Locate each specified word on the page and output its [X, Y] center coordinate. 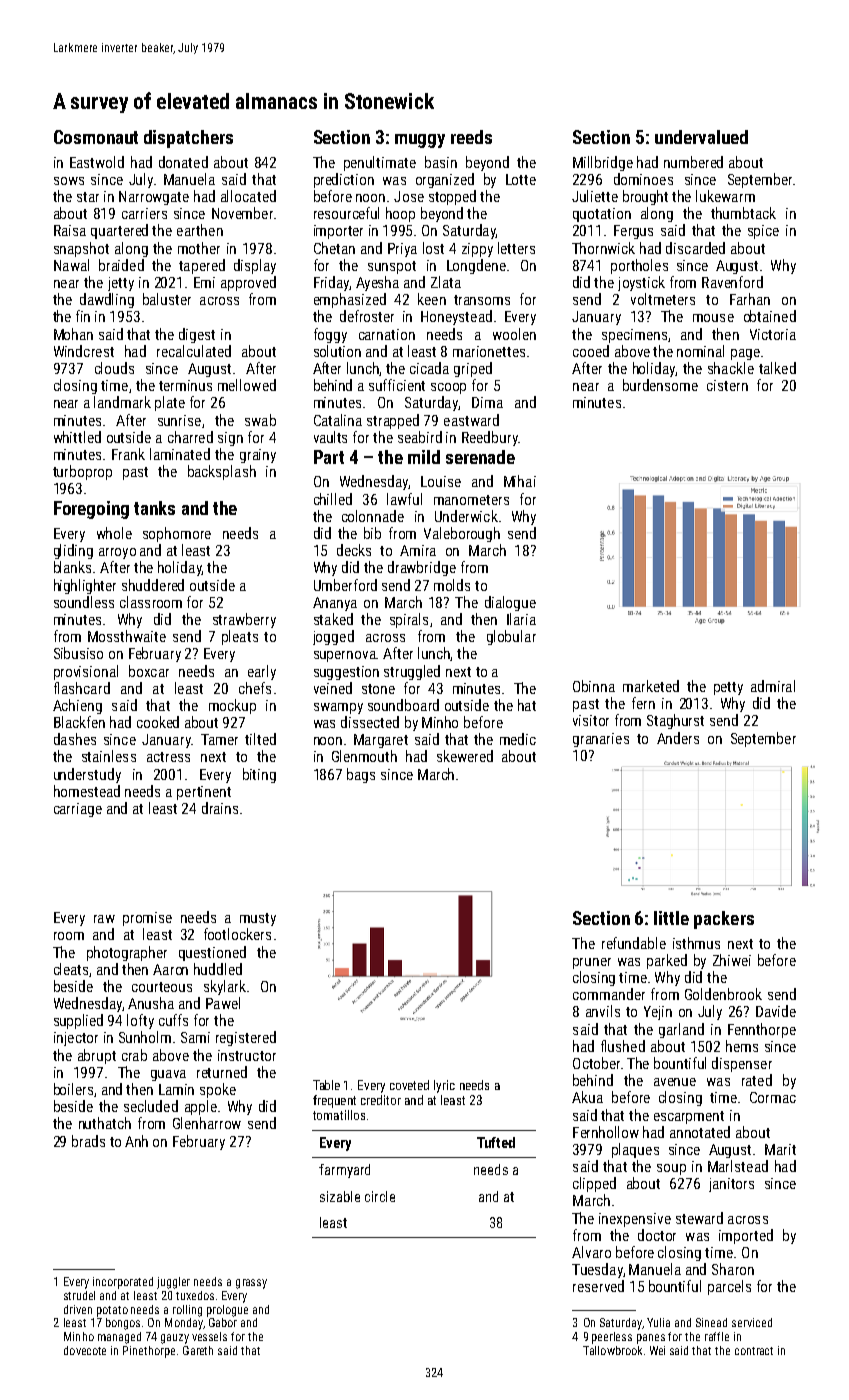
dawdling [107, 300]
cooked [158, 722]
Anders [678, 738]
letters [516, 248]
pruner [592, 963]
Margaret [381, 741]
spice [763, 232]
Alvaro [591, 1252]
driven [78, 1309]
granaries [601, 740]
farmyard [344, 1171]
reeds [471, 137]
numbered [693, 162]
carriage [78, 810]
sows [69, 181]
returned [222, 1072]
